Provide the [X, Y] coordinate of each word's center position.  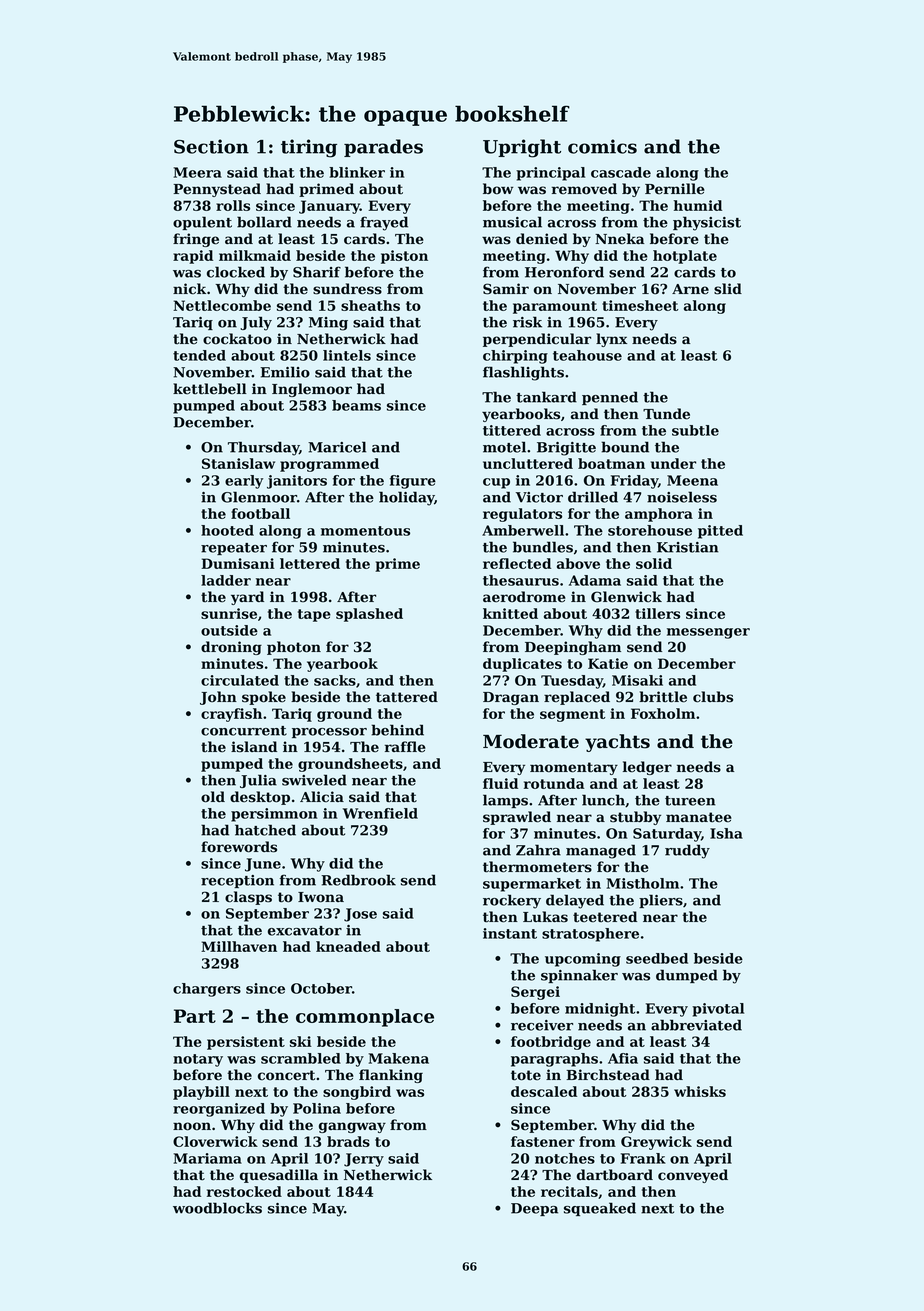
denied [542, 239]
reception [237, 881]
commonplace [365, 1018]
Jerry [364, 1160]
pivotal [718, 1010]
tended [199, 355]
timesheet [640, 305]
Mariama [207, 1158]
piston [404, 257]
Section [211, 146]
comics [602, 146]
